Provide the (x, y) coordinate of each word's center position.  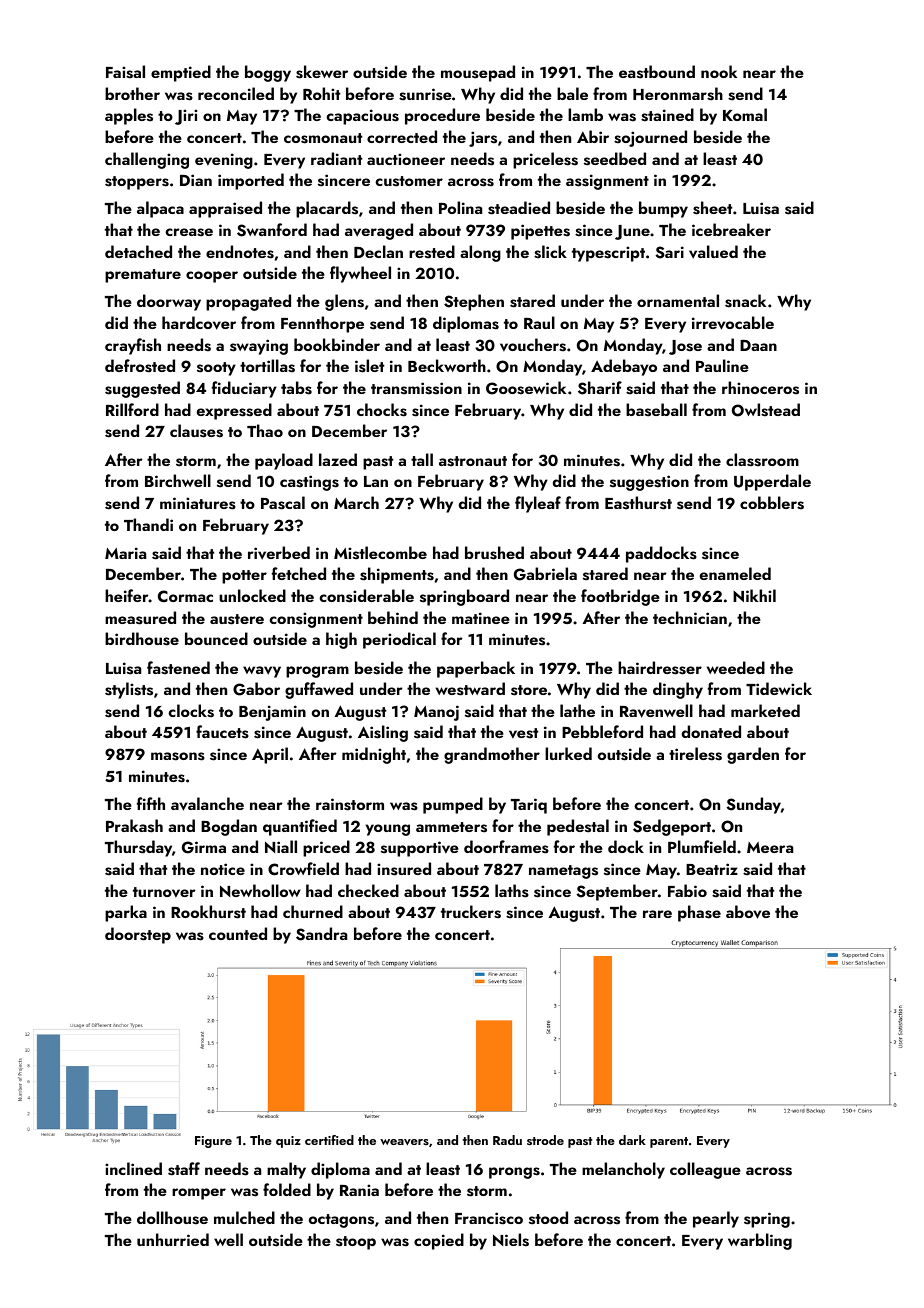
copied (439, 1241)
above (748, 912)
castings (309, 483)
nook (719, 71)
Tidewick (779, 688)
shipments (397, 575)
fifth (151, 803)
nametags (563, 872)
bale (572, 93)
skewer (322, 72)
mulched (244, 1217)
